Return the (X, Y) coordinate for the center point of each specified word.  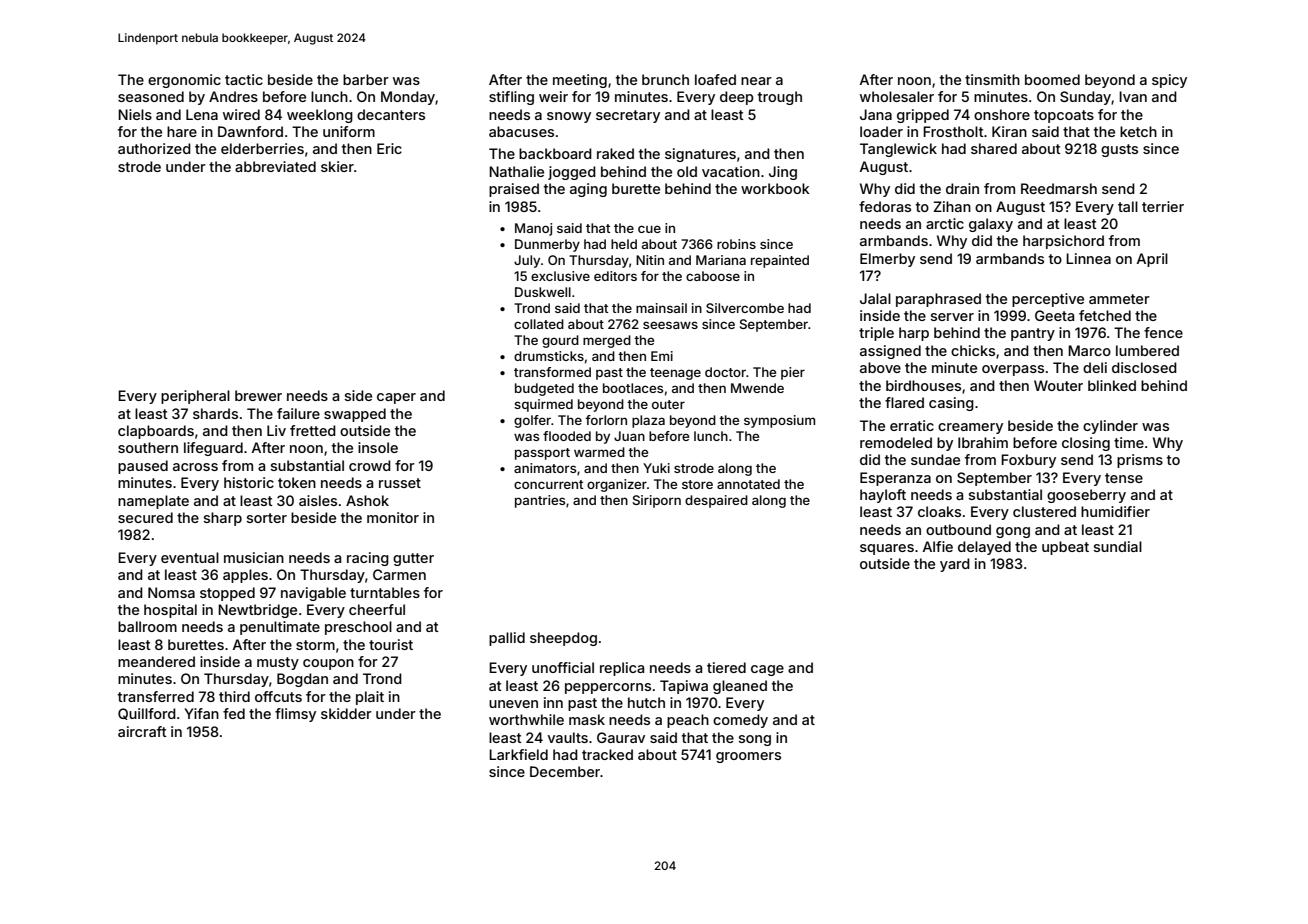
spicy (1169, 81)
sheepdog (563, 639)
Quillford (147, 714)
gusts (1119, 150)
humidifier (1115, 511)
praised (514, 190)
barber (366, 79)
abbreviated (275, 166)
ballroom (147, 626)
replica (622, 669)
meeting (580, 81)
